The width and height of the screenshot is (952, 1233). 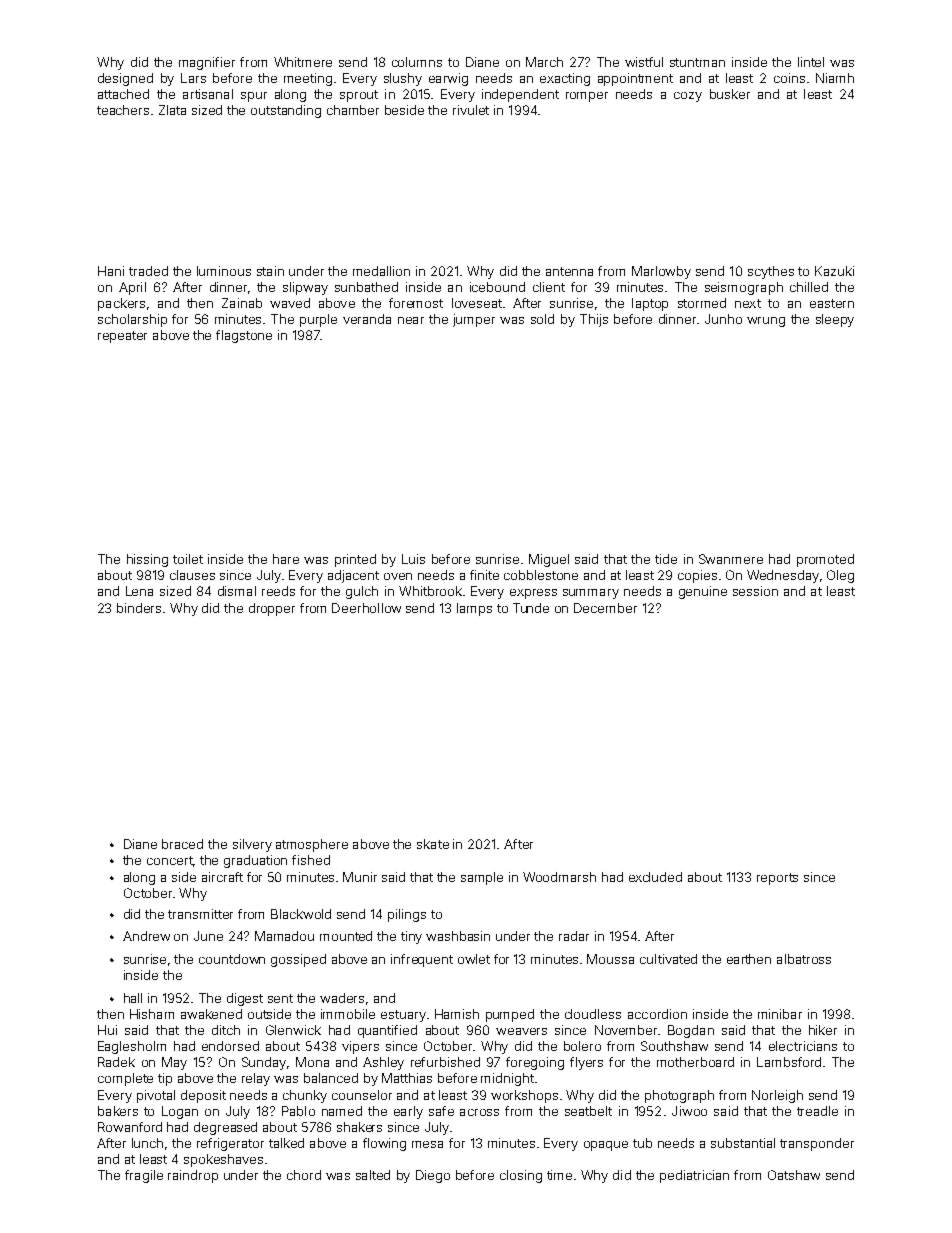 What do you see at coordinates (298, 960) in the screenshot?
I see `gossiped` at bounding box center [298, 960].
